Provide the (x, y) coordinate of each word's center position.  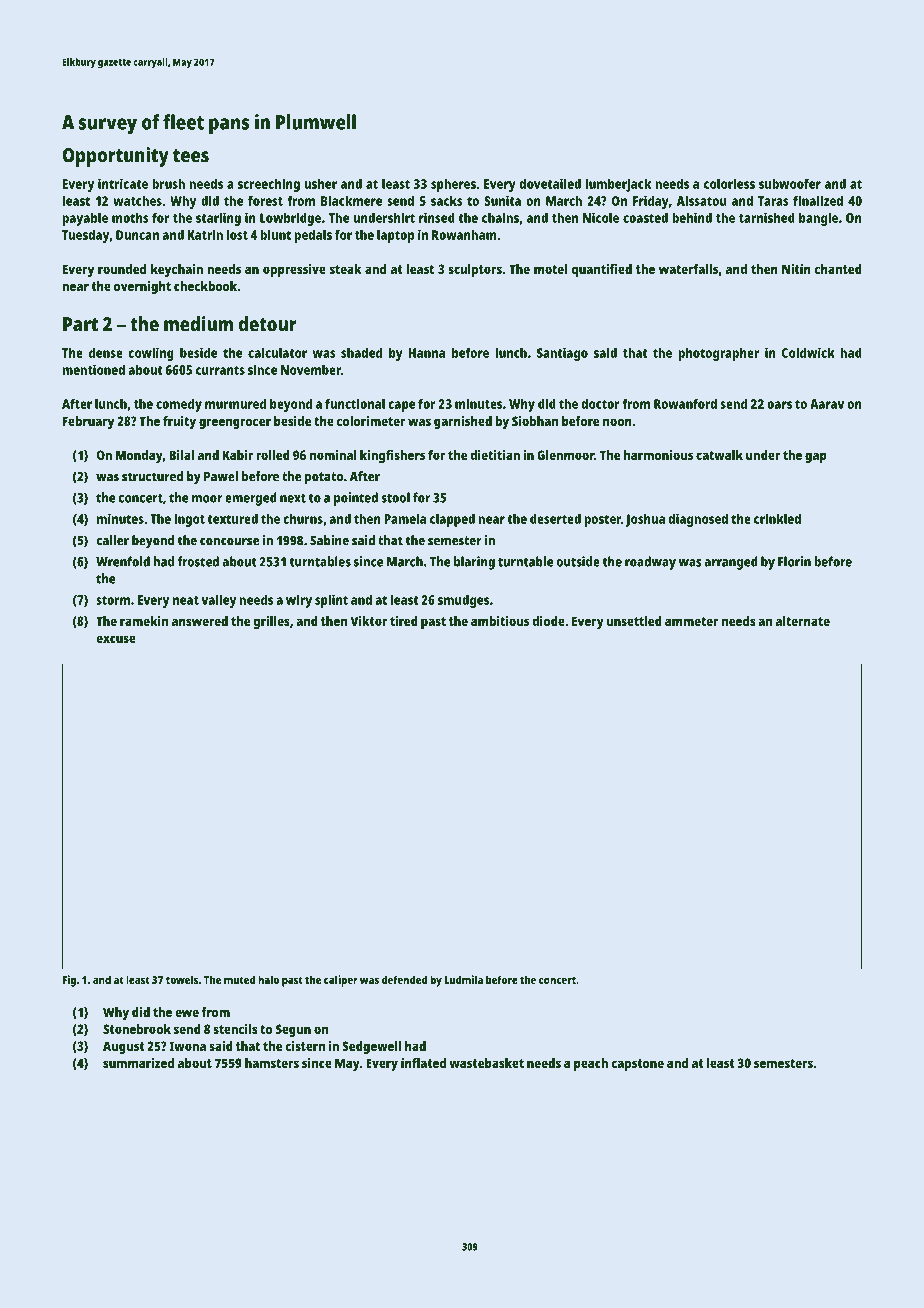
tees (191, 156)
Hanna (427, 353)
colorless (729, 183)
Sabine (329, 540)
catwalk (719, 455)
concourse (229, 542)
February (88, 422)
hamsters (272, 1063)
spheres (453, 185)
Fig (69, 981)
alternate (803, 621)
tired (404, 621)
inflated (423, 1063)
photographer (718, 354)
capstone (637, 1065)
